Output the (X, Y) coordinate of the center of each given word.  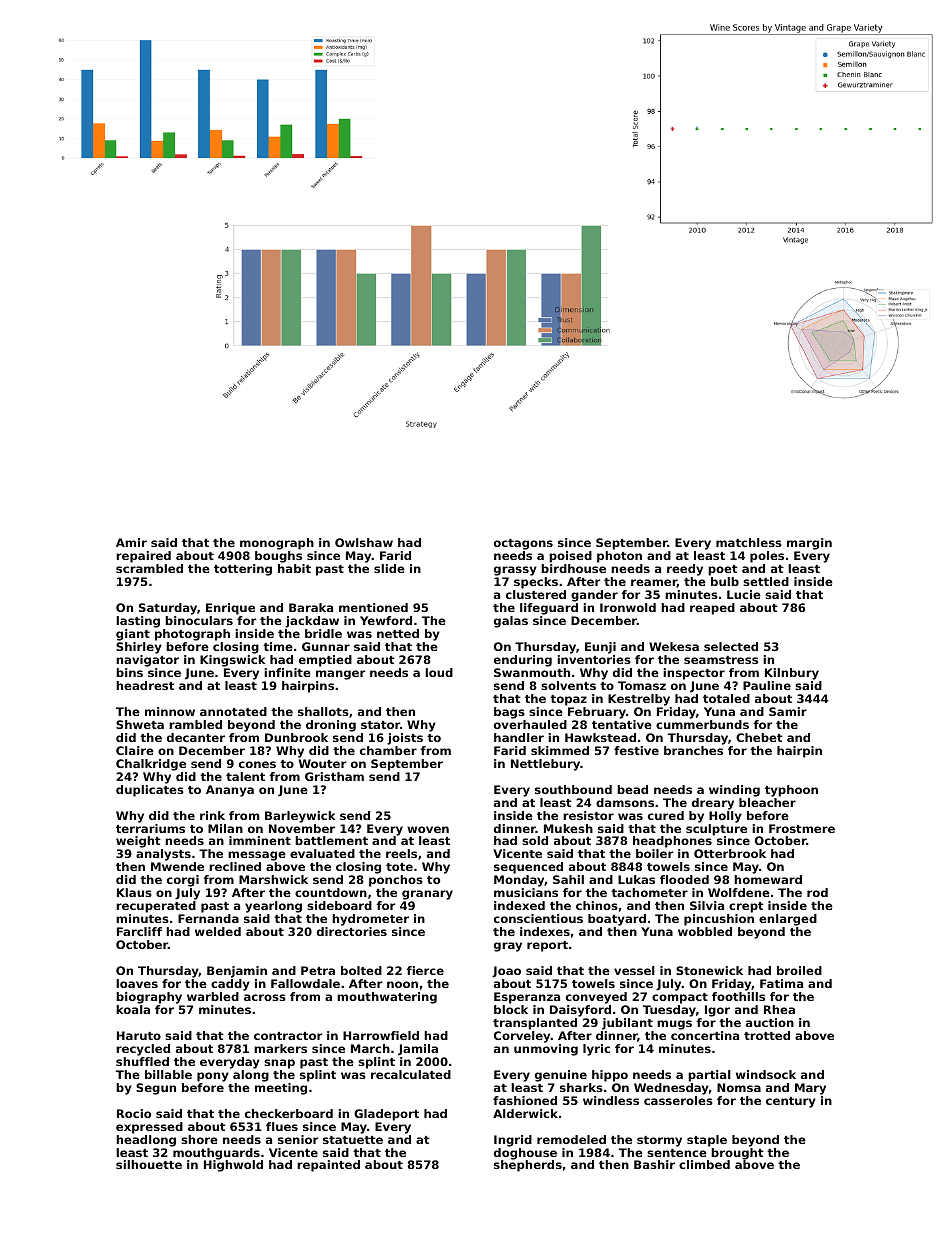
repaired (143, 557)
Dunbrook (296, 737)
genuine (561, 1076)
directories (352, 931)
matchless (749, 542)
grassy (515, 571)
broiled (799, 970)
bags (509, 713)
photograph (192, 635)
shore (199, 1139)
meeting (281, 1089)
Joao (506, 972)
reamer (654, 583)
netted (398, 633)
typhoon (791, 791)
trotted (767, 1035)
